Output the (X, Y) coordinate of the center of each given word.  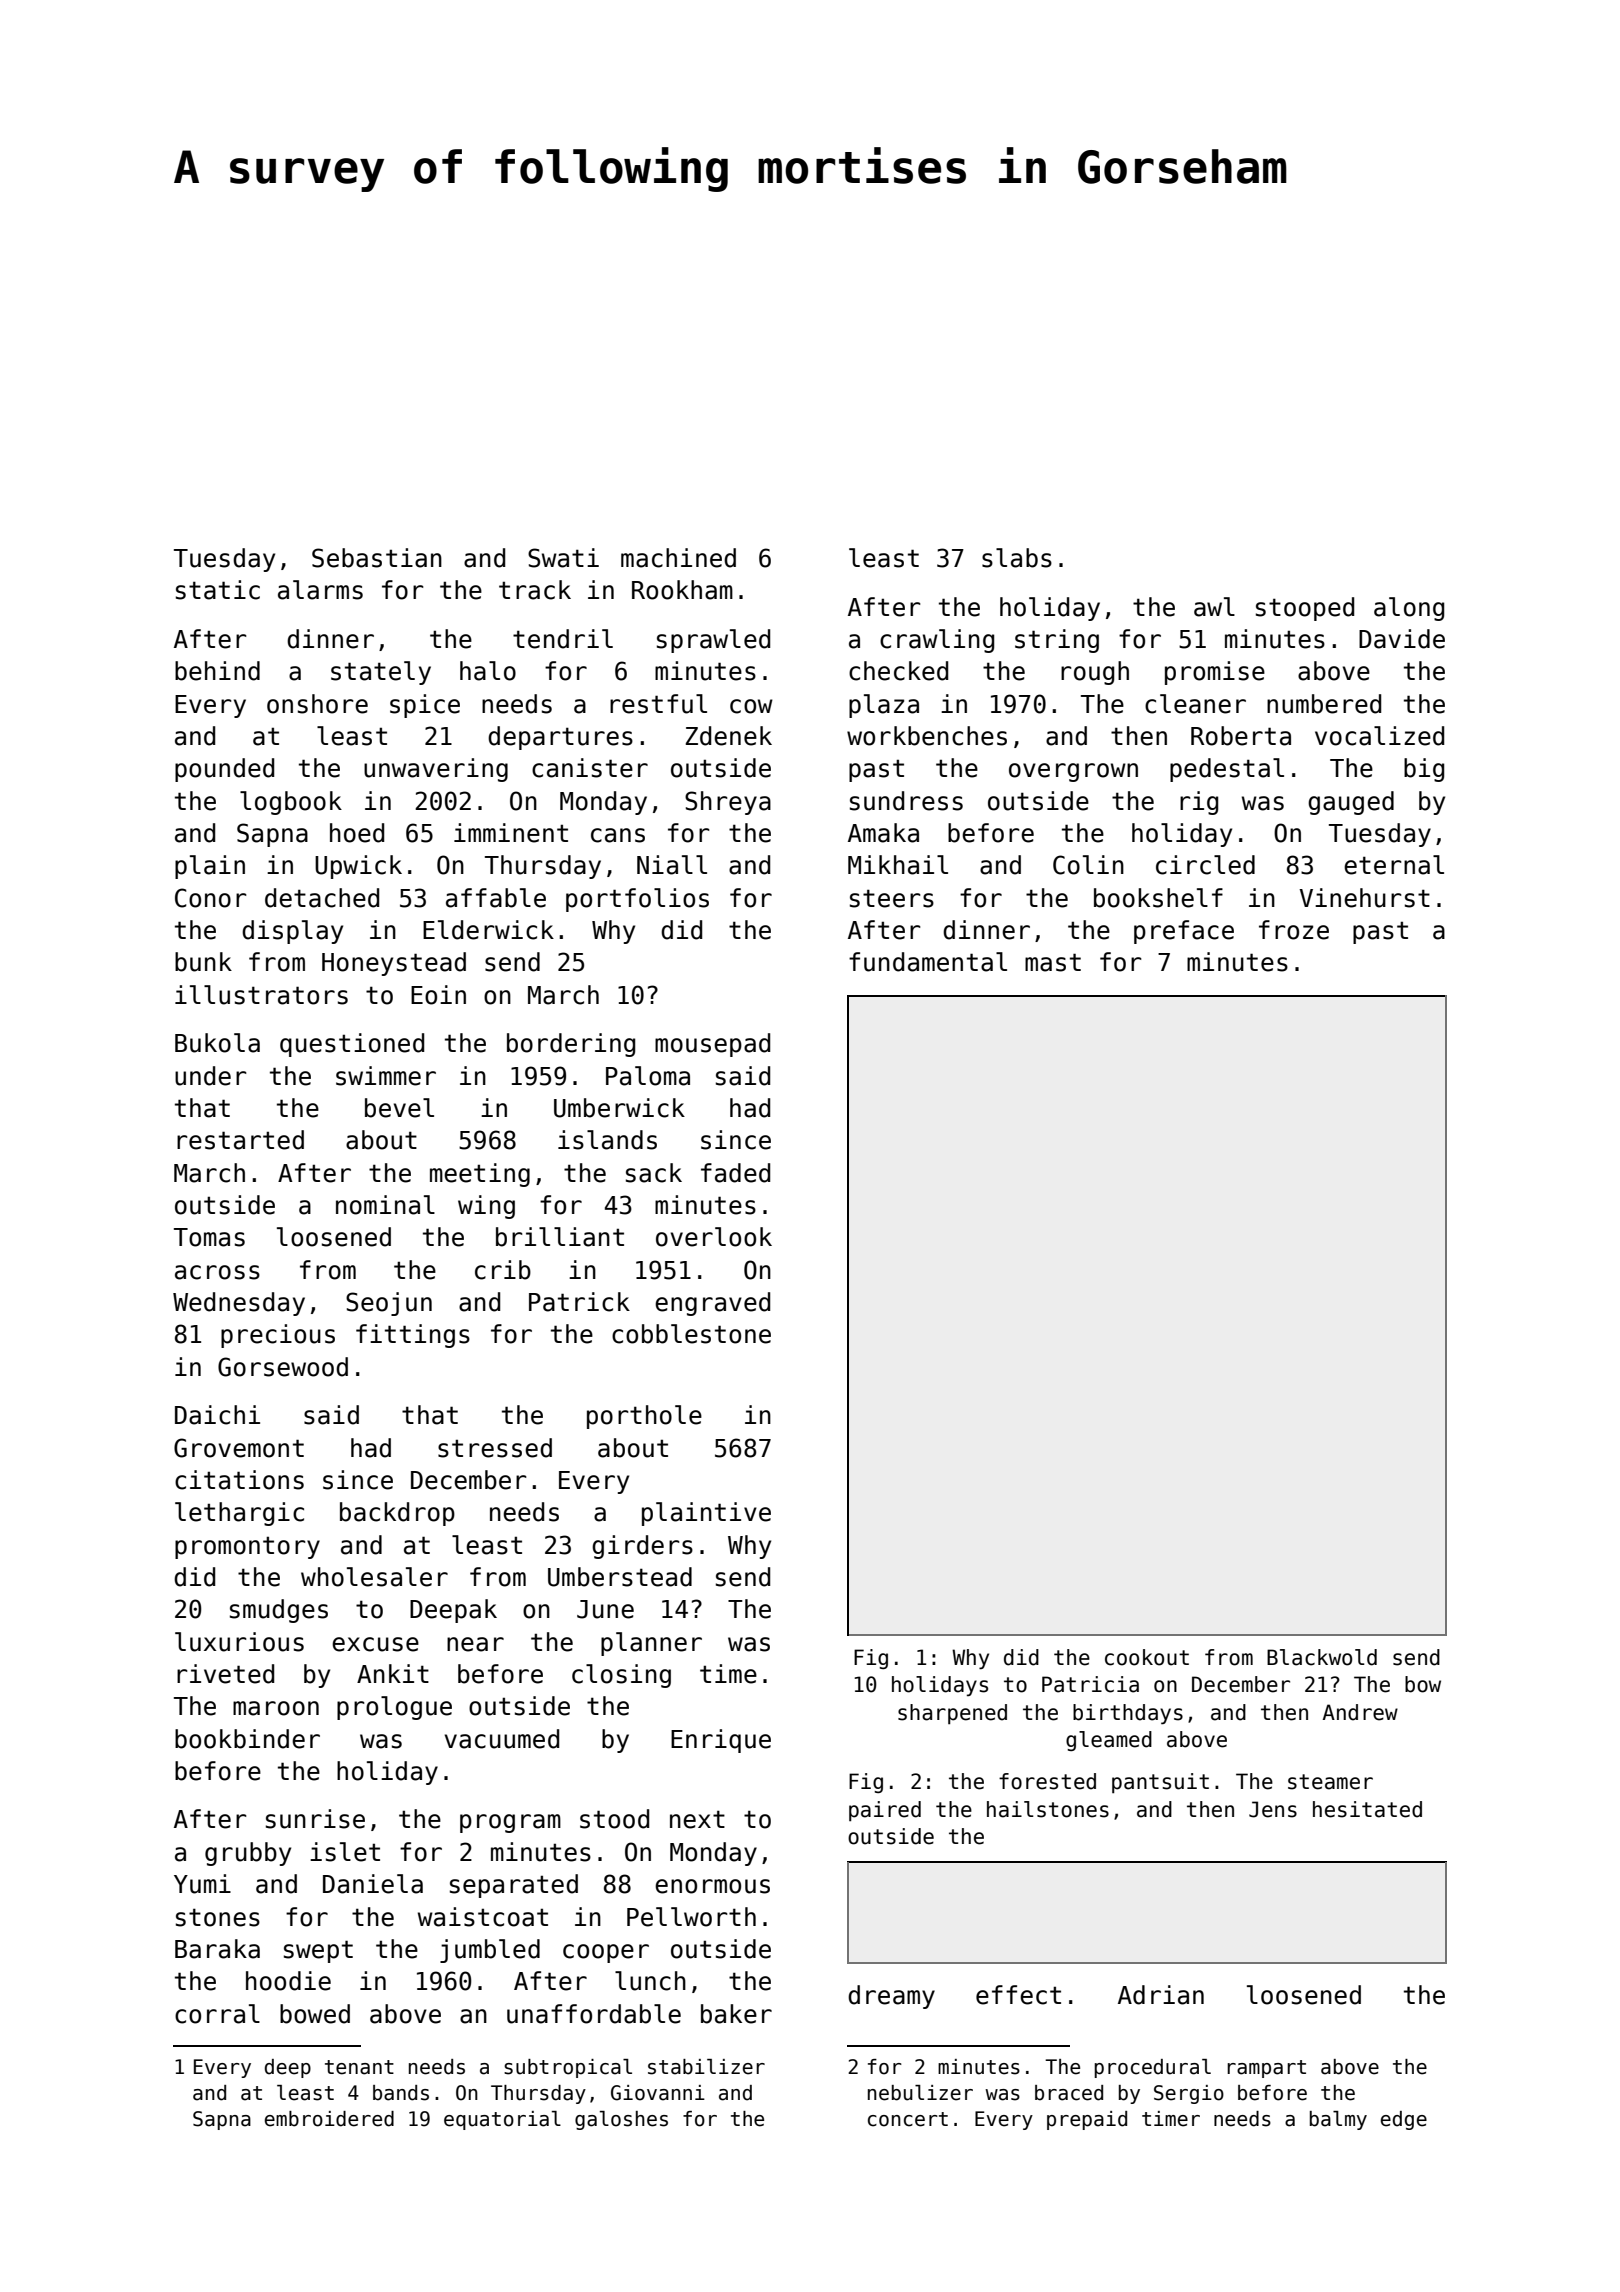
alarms (320, 590)
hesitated (1367, 1809)
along (1409, 609)
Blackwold (1322, 1657)
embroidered (329, 2119)
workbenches (927, 736)
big (1424, 770)
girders (642, 1547)
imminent (511, 833)
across (217, 1272)
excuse (375, 1644)
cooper (606, 1953)
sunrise (315, 1819)
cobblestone (691, 1334)
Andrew (1360, 1712)
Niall (672, 865)
